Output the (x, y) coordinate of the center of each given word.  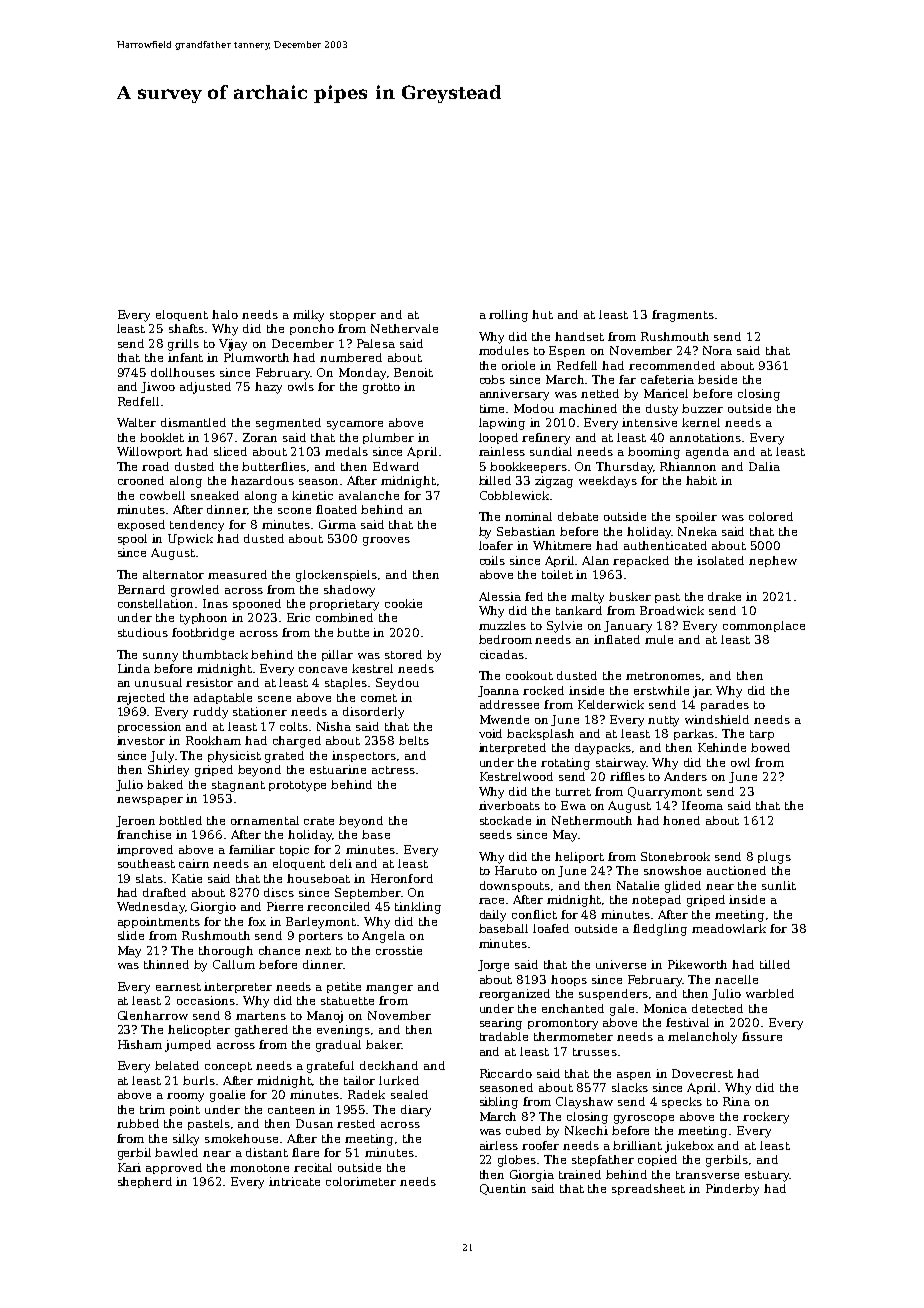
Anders (685, 776)
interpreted (512, 748)
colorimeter (361, 1181)
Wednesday (151, 908)
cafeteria (667, 379)
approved (174, 1168)
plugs (774, 858)
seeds (496, 834)
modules (504, 350)
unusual (158, 682)
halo (225, 314)
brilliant (637, 1145)
